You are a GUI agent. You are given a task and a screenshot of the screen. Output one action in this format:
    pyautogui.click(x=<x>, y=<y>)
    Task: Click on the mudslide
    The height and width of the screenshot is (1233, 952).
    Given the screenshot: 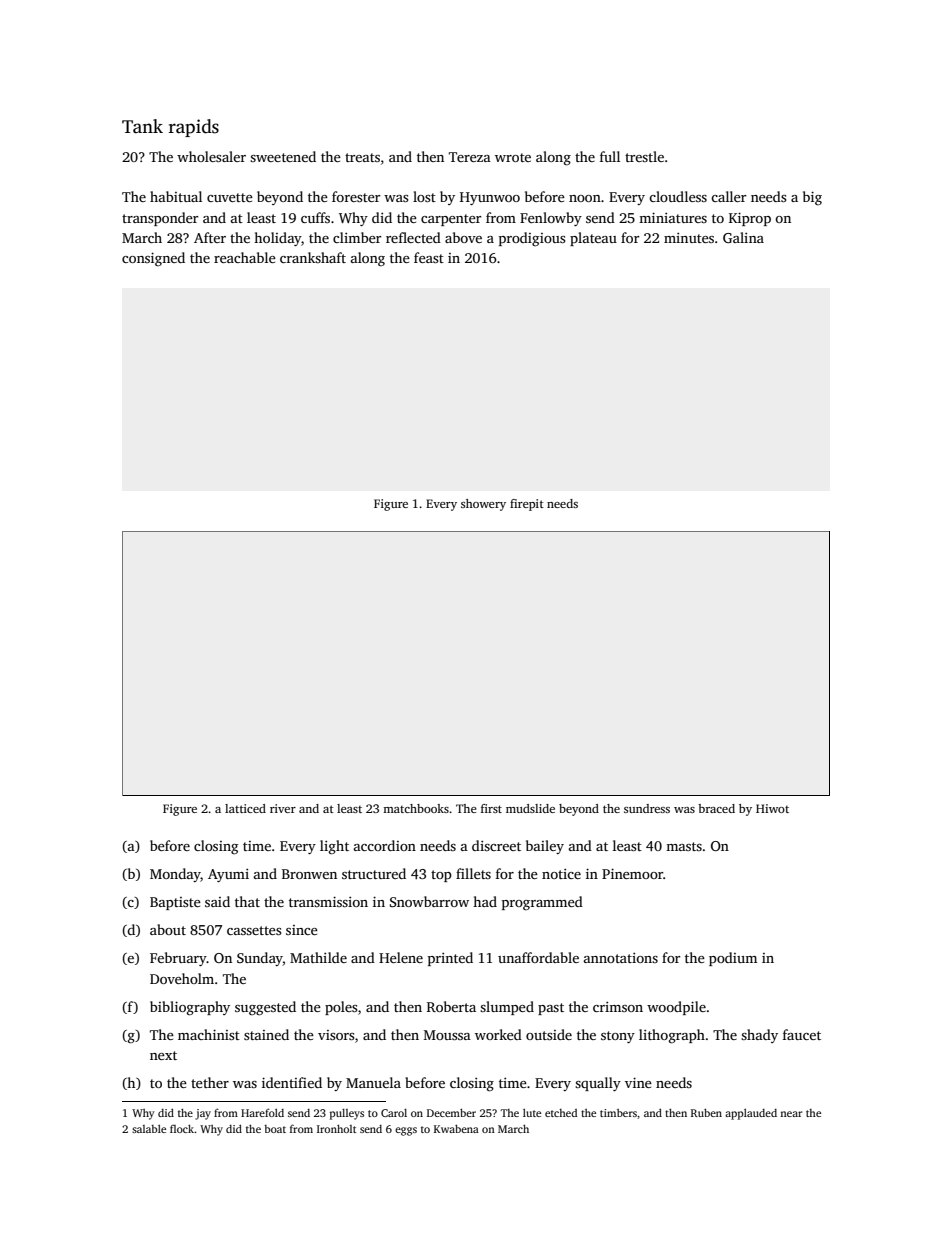 What is the action you would take?
    pyautogui.click(x=530, y=808)
